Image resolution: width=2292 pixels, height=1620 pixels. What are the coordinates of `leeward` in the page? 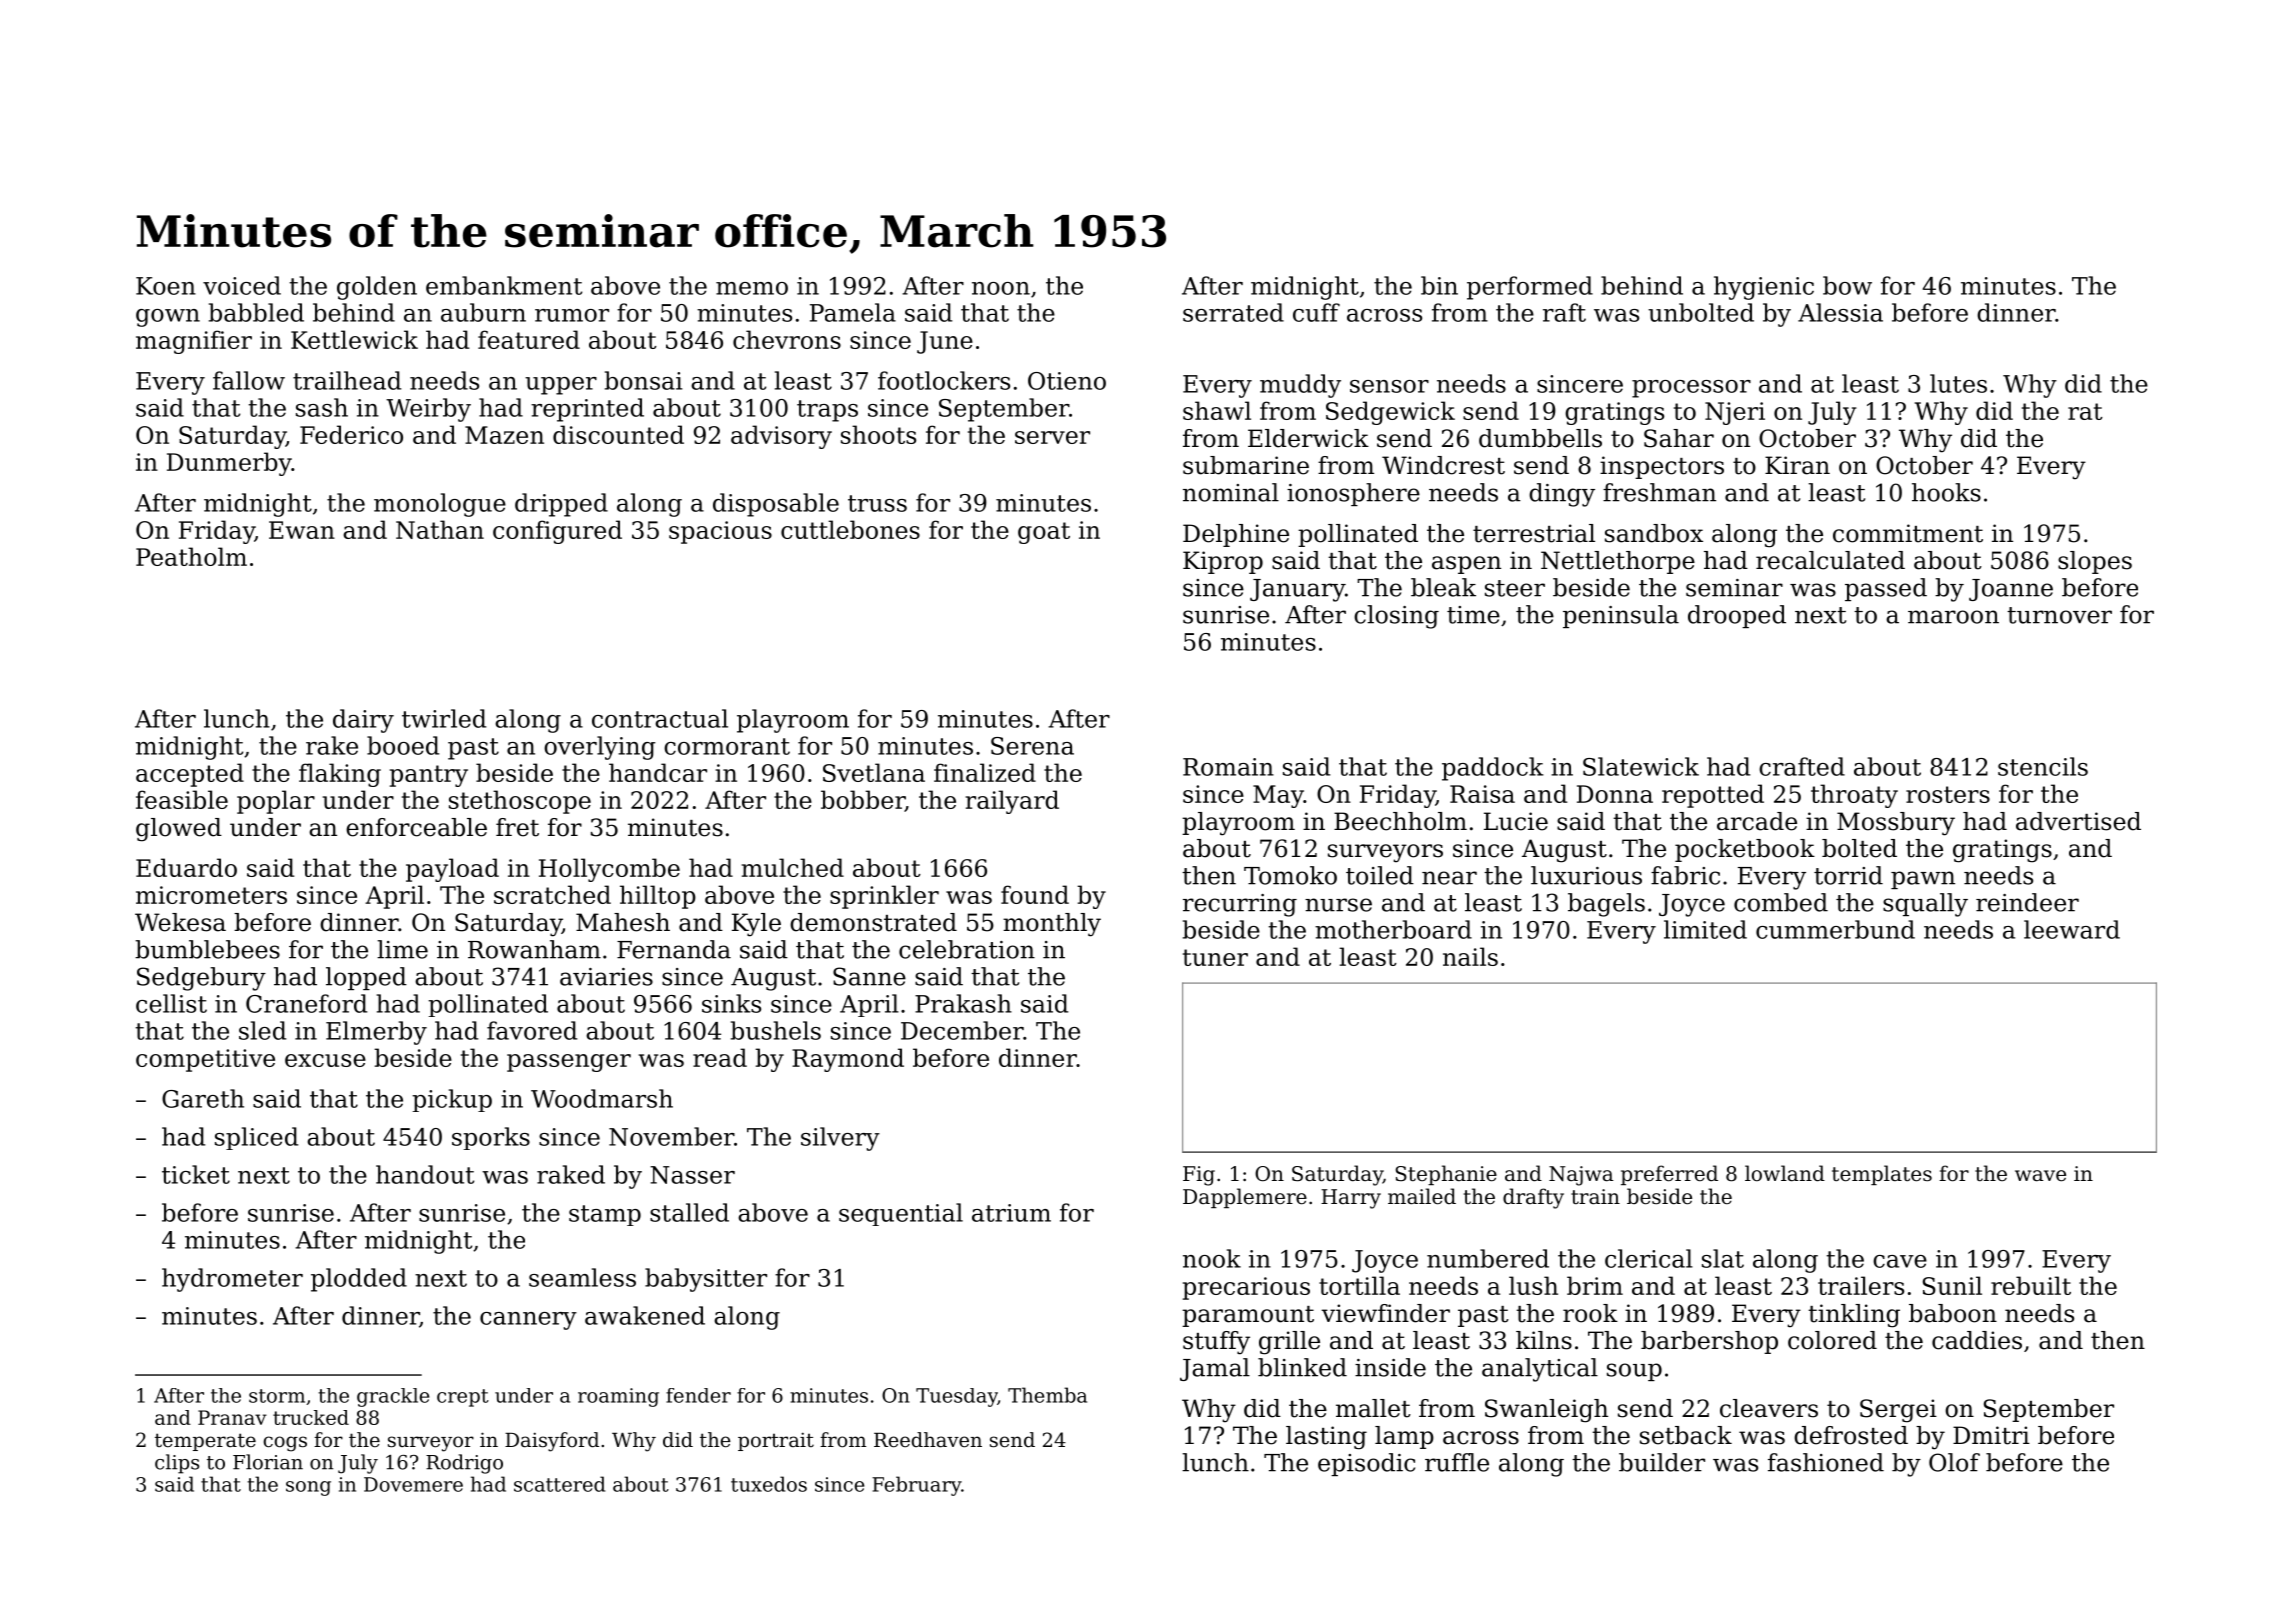 It's located at (2072, 929).
